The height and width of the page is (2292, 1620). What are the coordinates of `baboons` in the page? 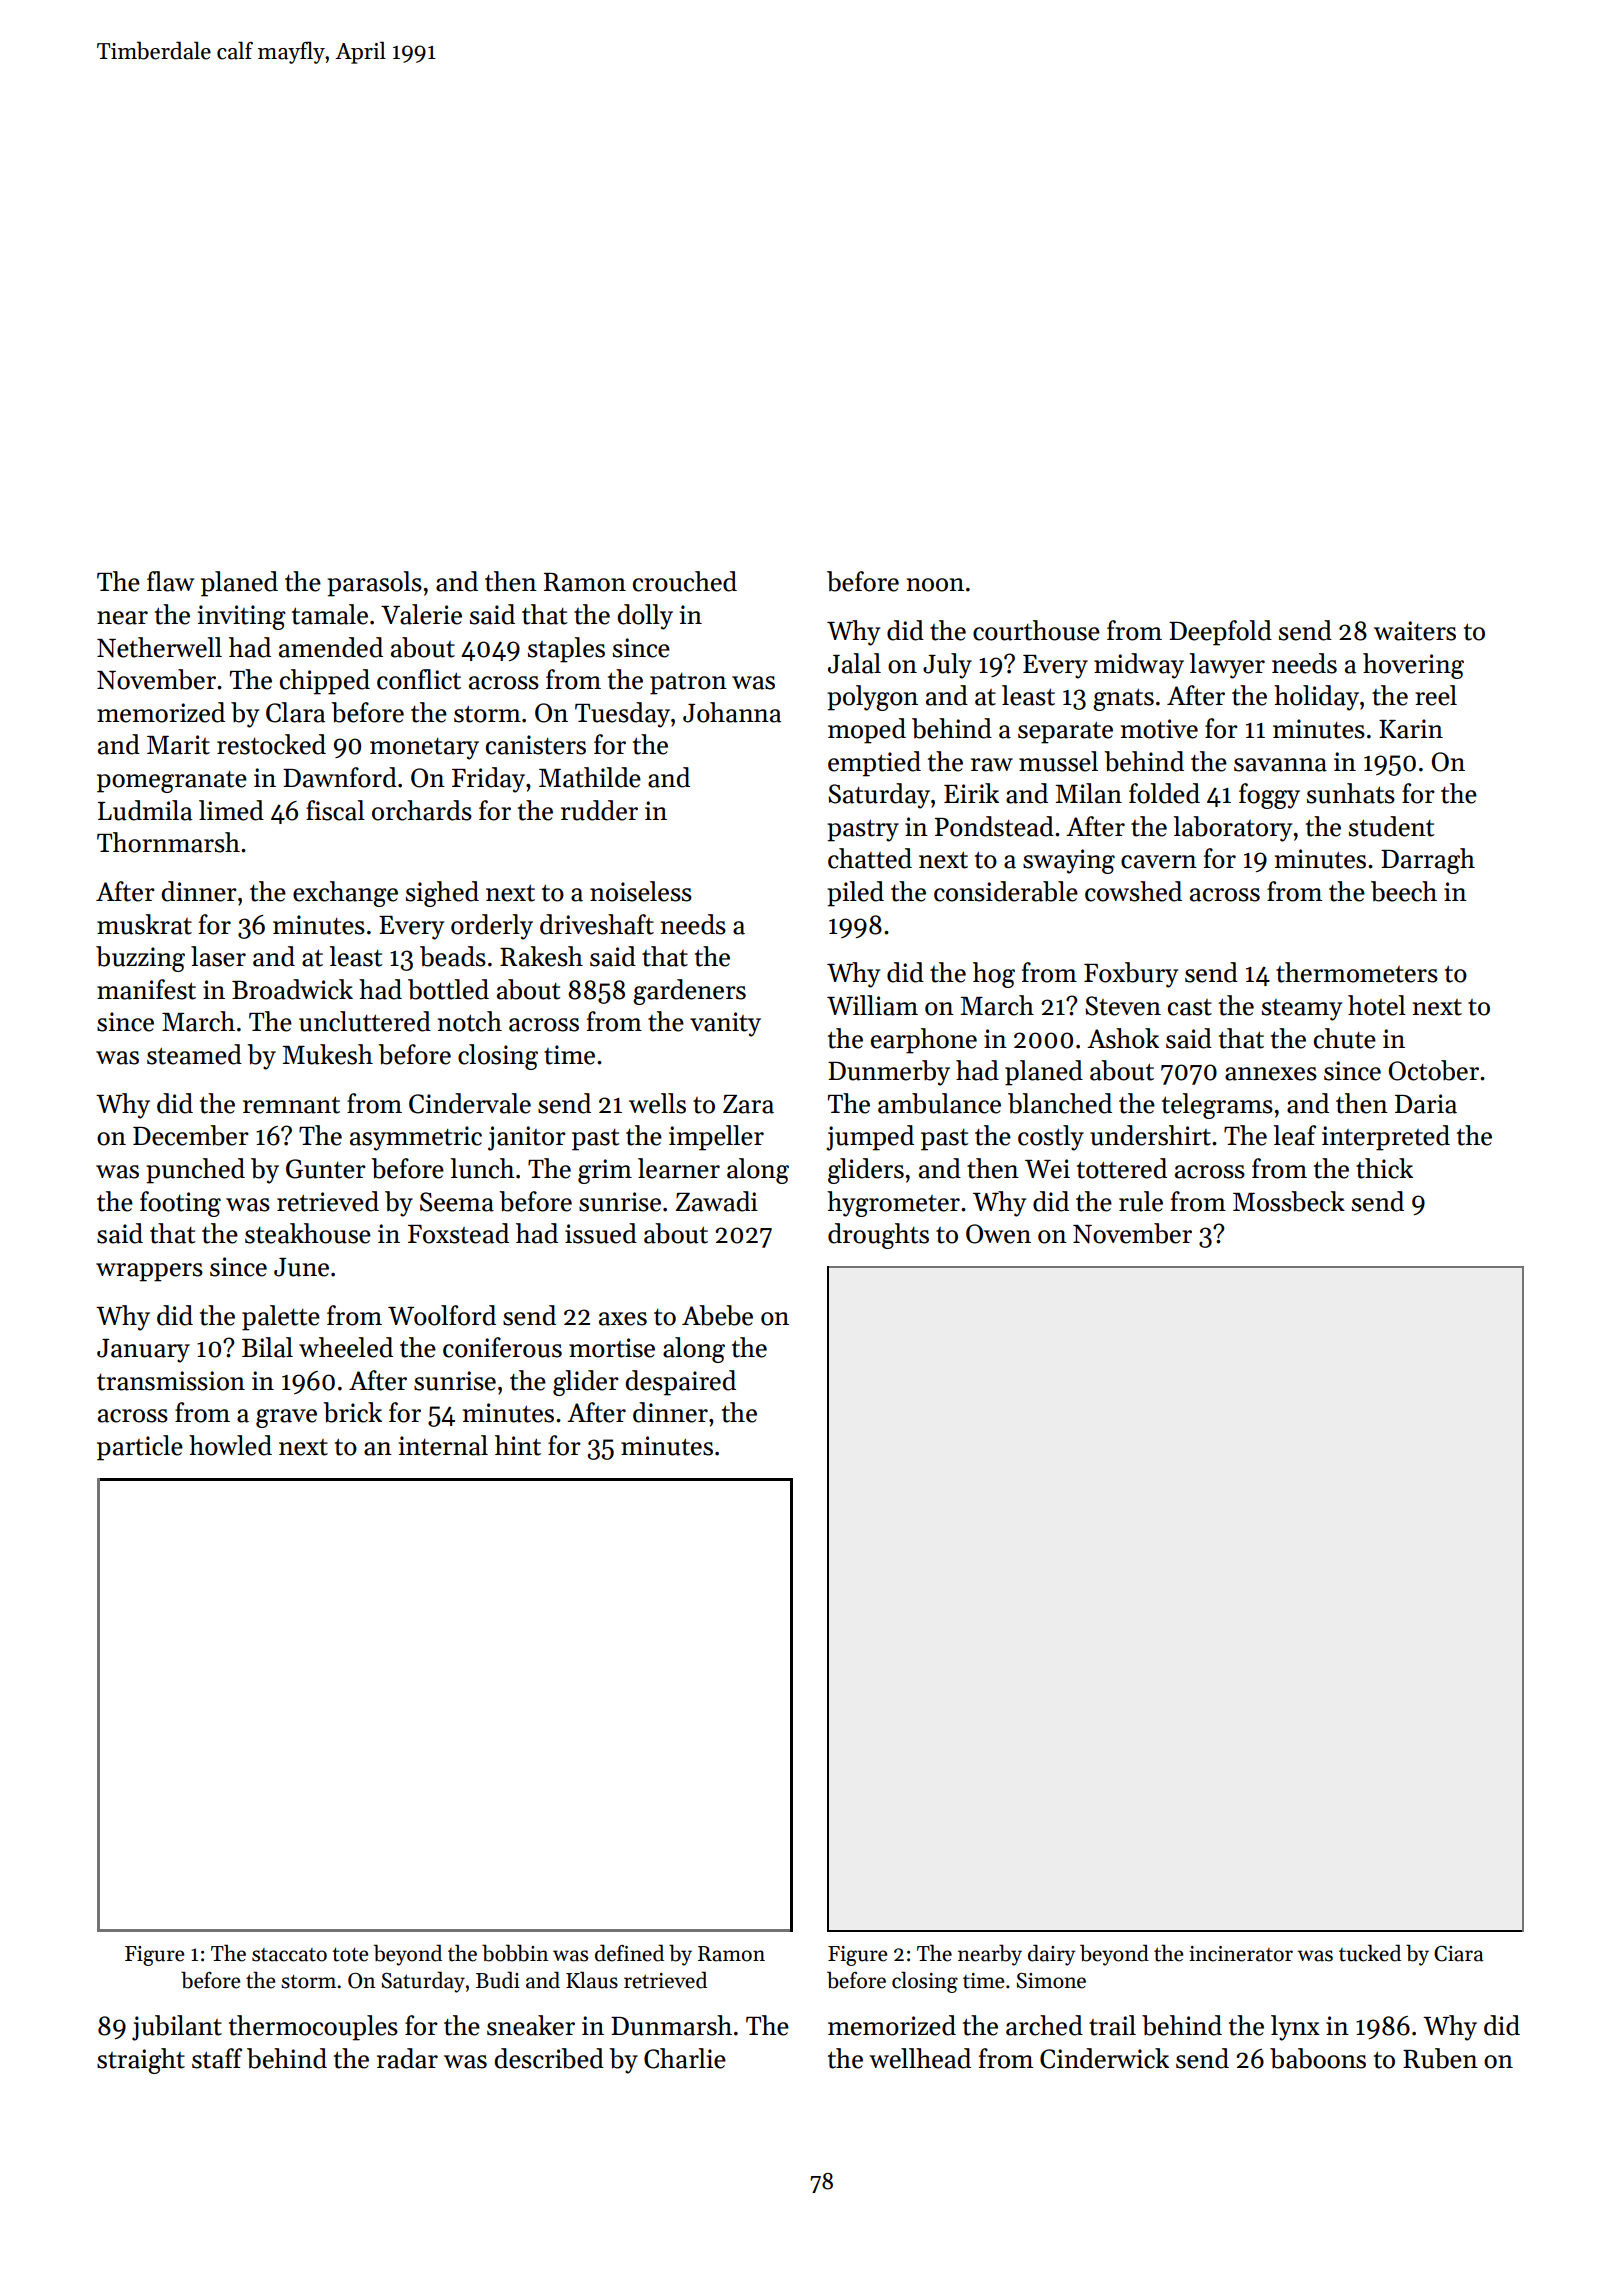 It's located at (1318, 2058).
